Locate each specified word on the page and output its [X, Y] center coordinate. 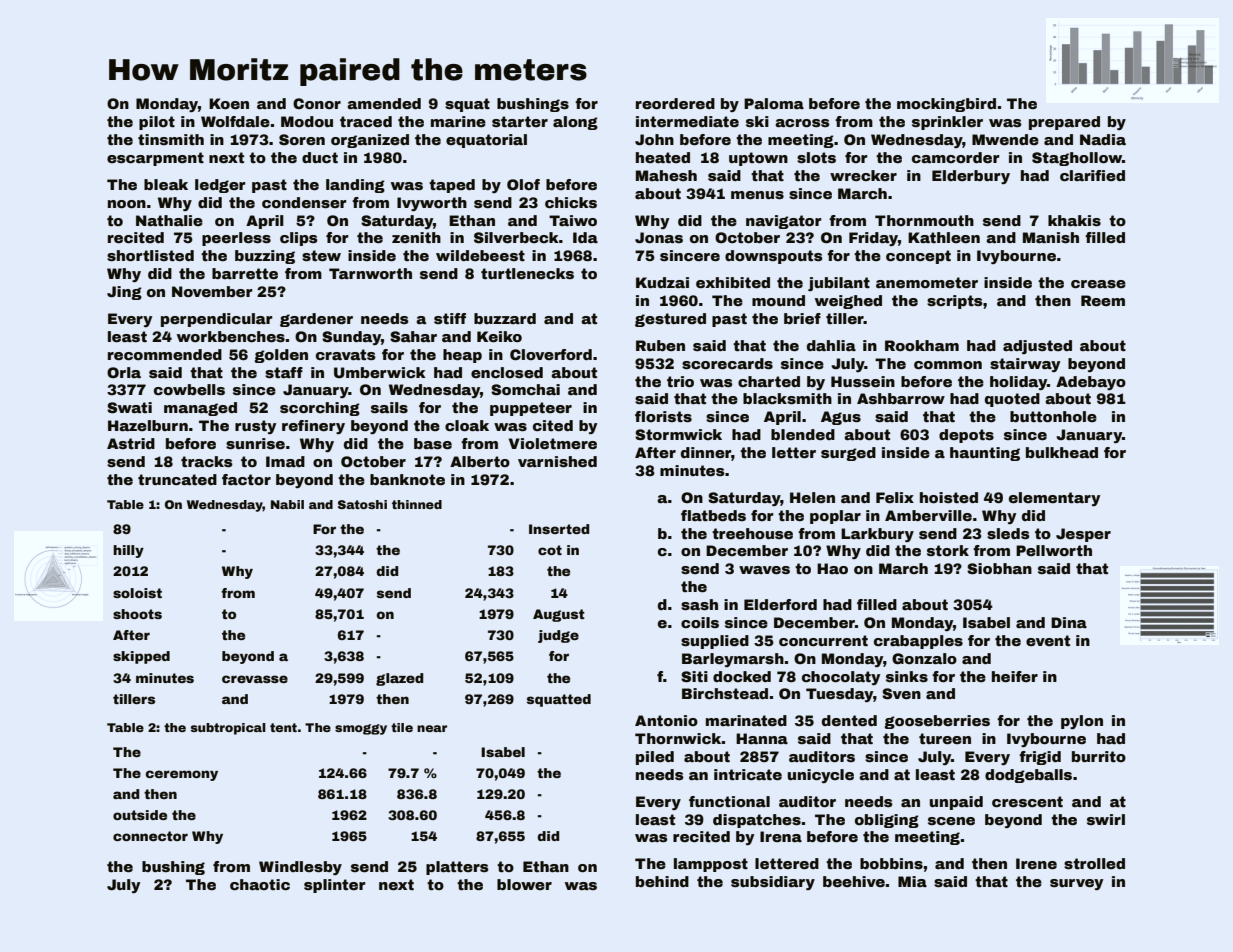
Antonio [666, 720]
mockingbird [946, 105]
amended [384, 104]
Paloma [774, 103]
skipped [141, 657]
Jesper [1083, 535]
